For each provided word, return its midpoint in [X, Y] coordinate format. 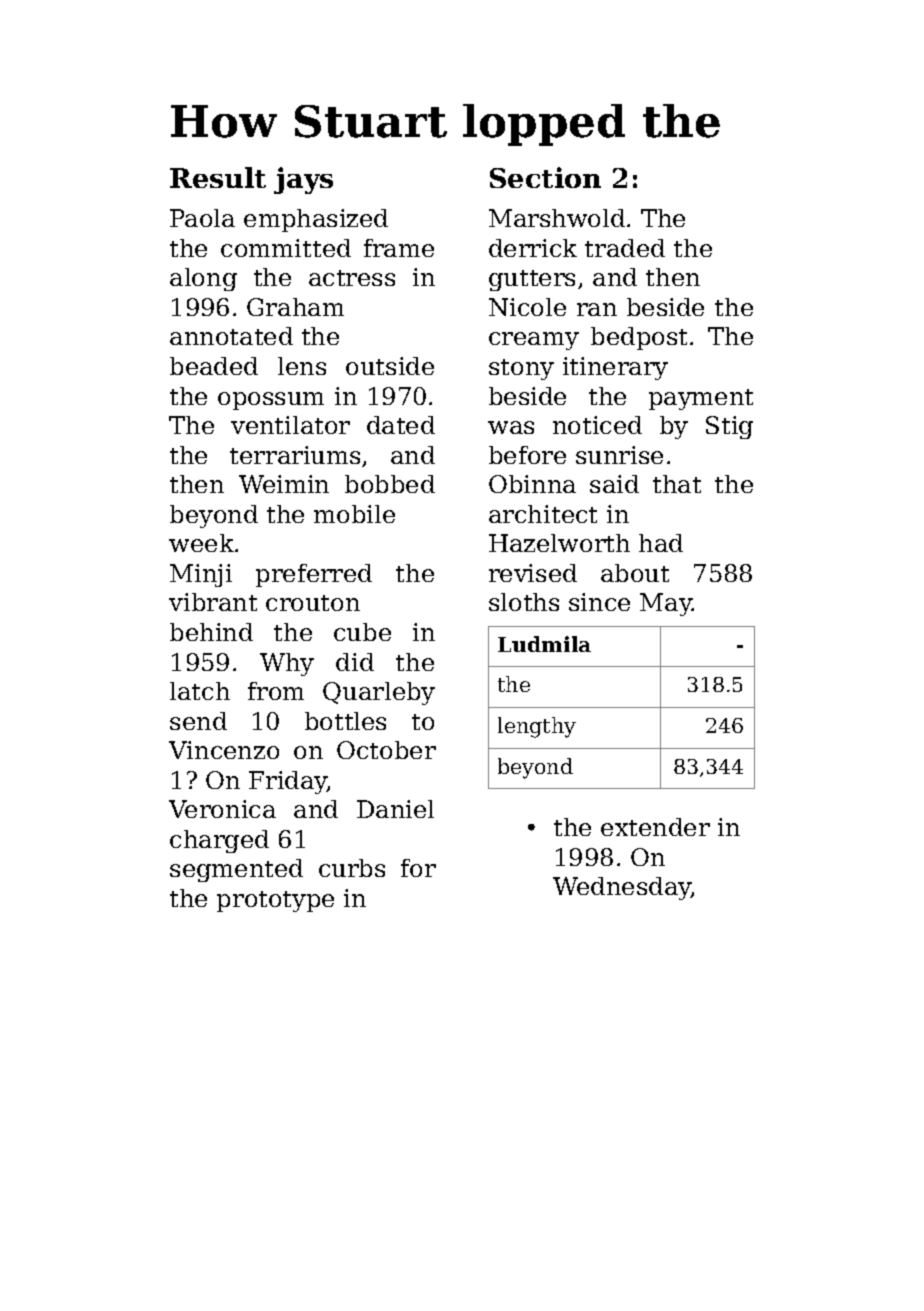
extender [655, 827]
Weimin [284, 484]
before [527, 455]
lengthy [537, 727]
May [666, 604]
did [355, 662]
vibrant [213, 602]
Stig [729, 427]
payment [701, 399]
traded [625, 248]
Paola [202, 218]
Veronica [222, 809]
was [511, 427]
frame [399, 248]
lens [302, 366]
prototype [275, 901]
